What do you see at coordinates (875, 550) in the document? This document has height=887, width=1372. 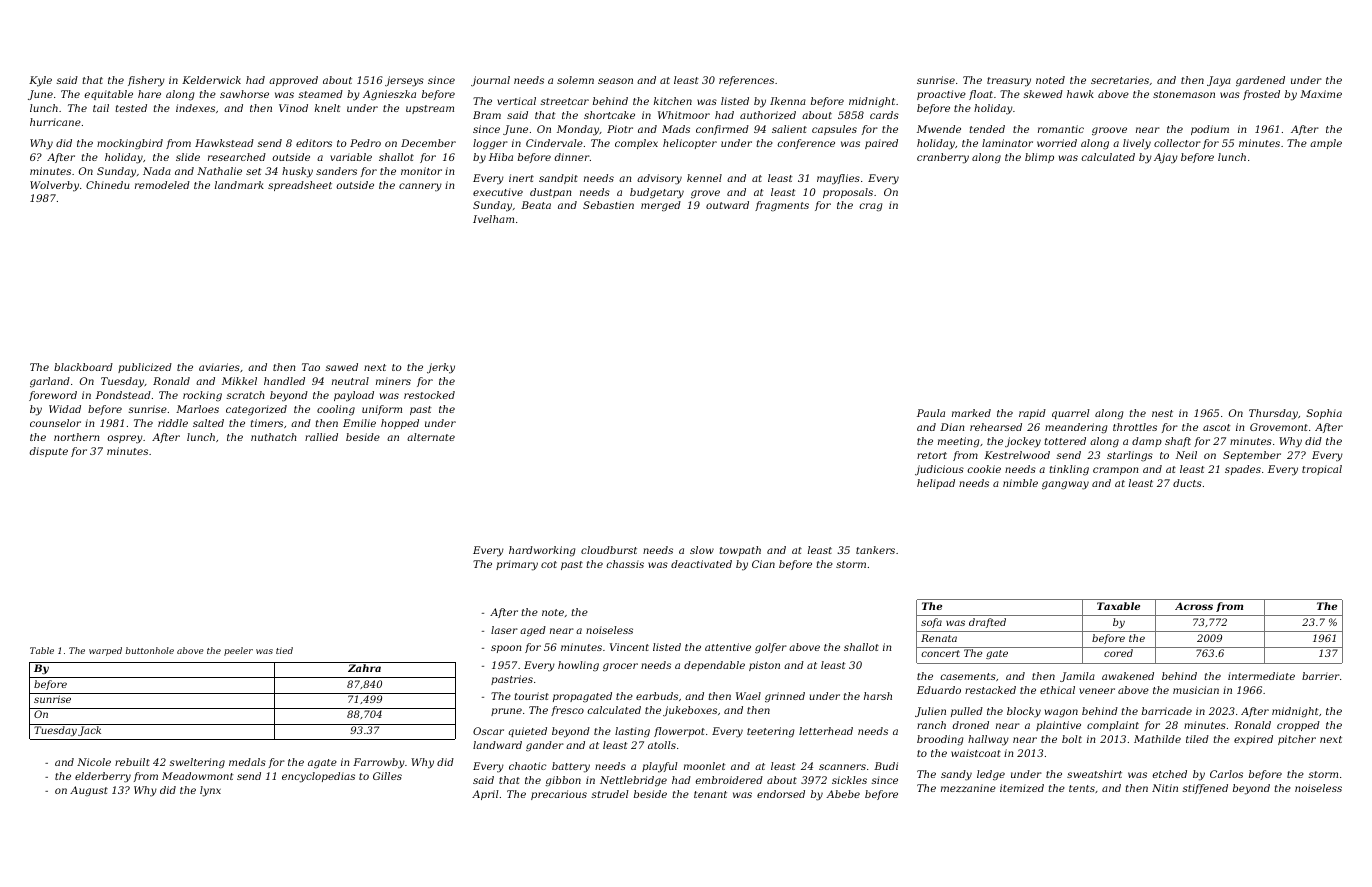 I see `tankers` at bounding box center [875, 550].
